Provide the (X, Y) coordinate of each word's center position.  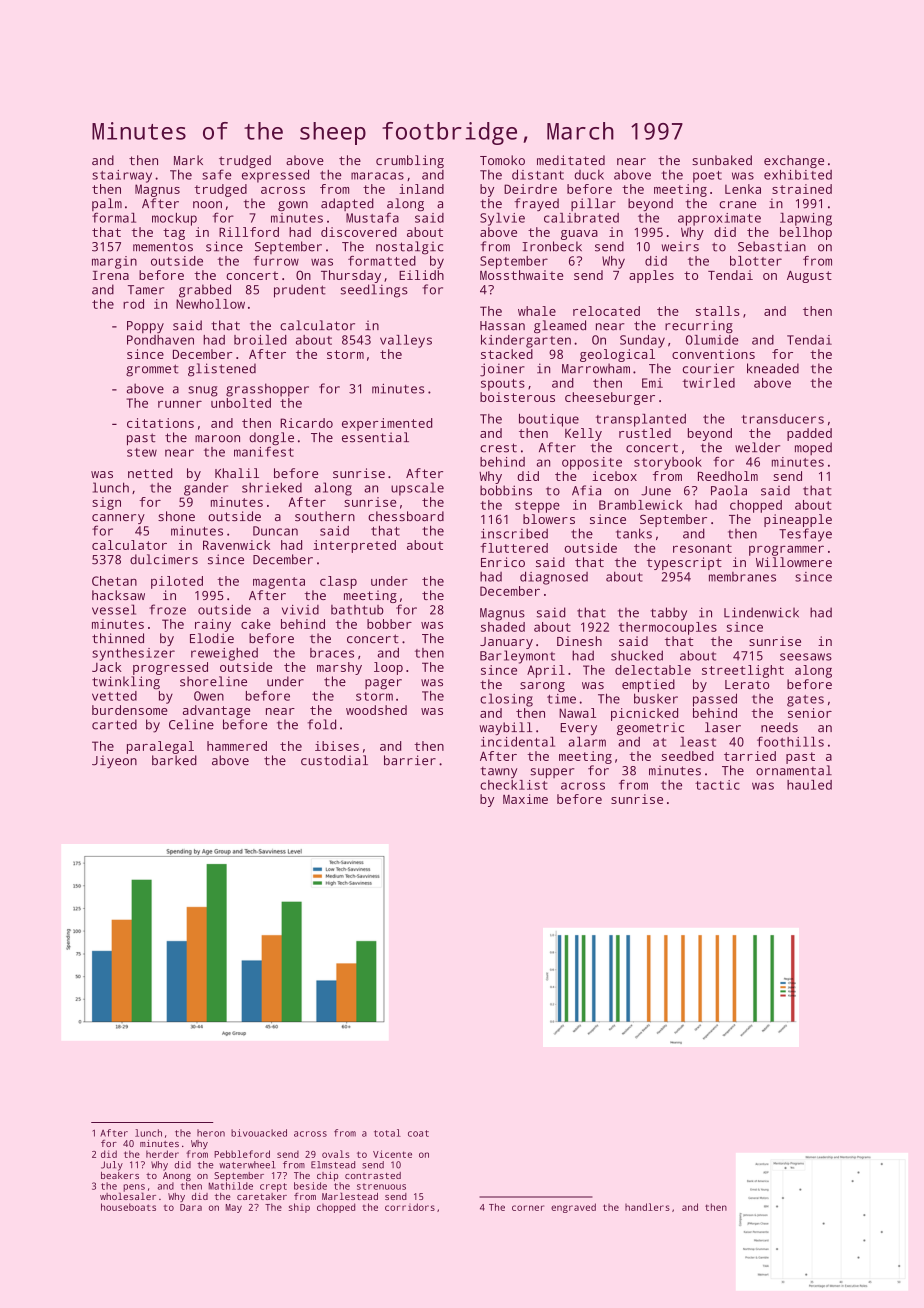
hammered (237, 746)
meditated (571, 160)
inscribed (514, 533)
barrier (410, 760)
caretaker (262, 1196)
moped (813, 448)
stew (142, 452)
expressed (275, 176)
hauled (809, 785)
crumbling (410, 161)
